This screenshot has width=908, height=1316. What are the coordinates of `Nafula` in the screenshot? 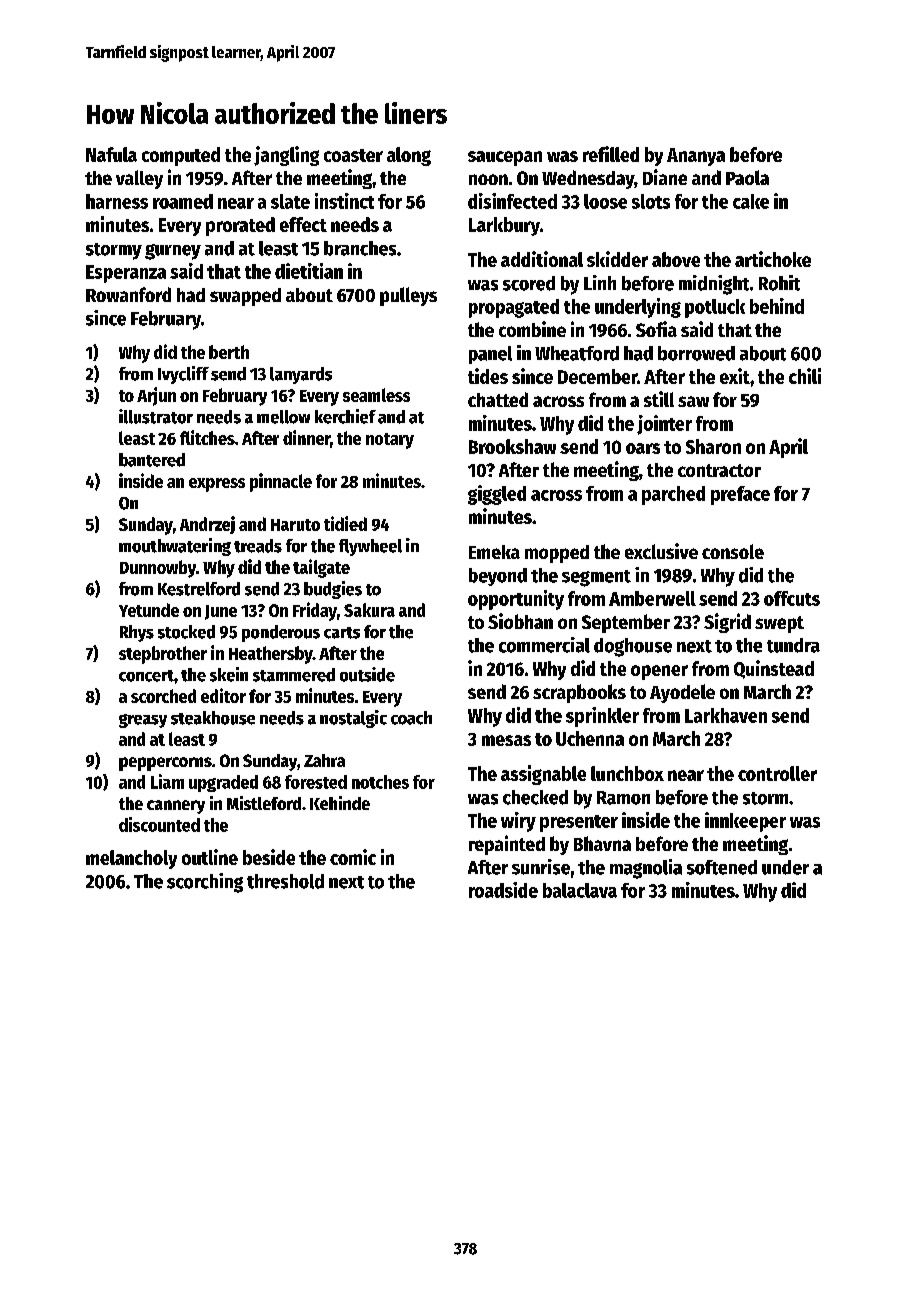 It's located at (111, 154).
